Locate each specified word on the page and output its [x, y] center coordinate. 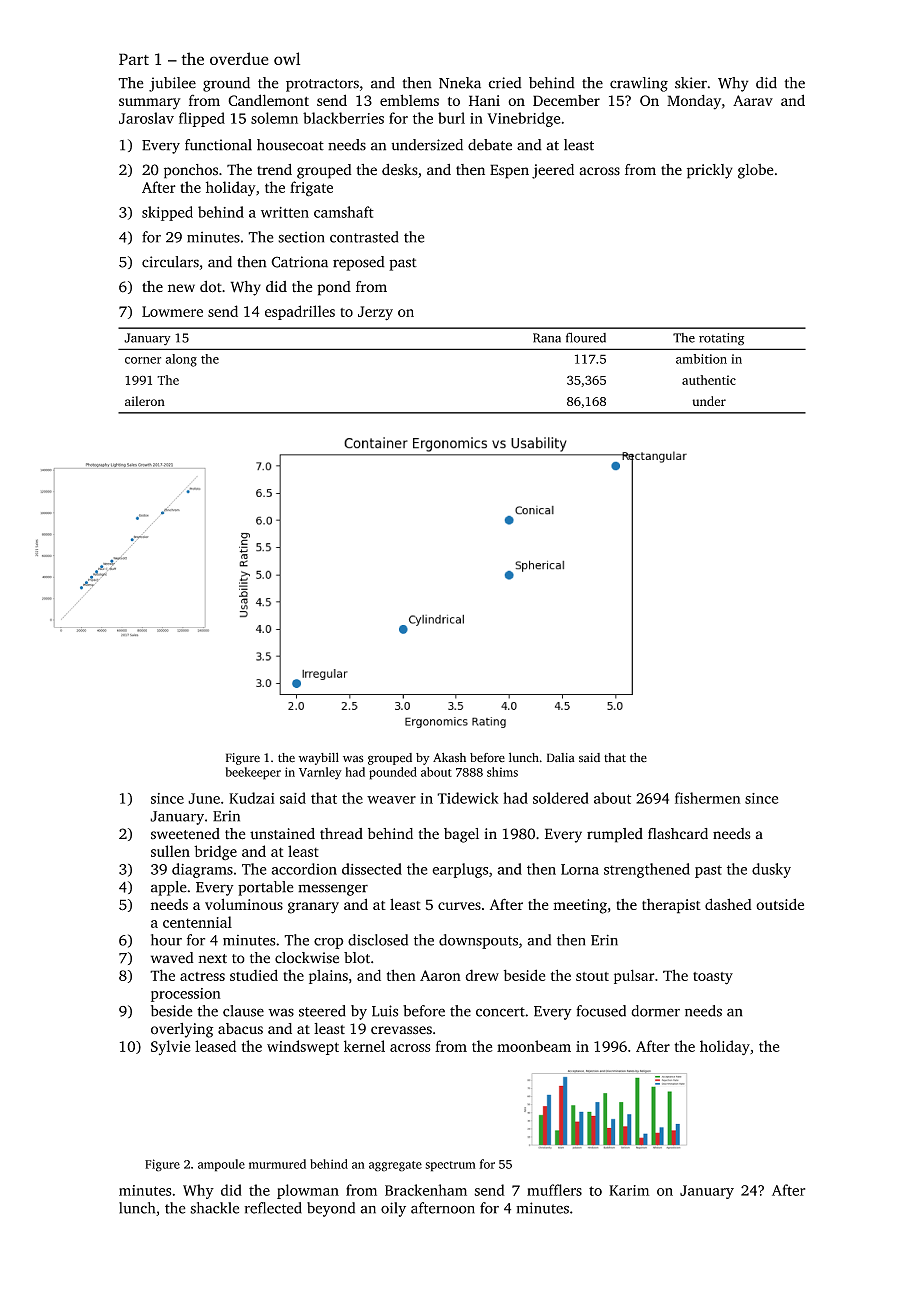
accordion [304, 869]
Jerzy [375, 313]
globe [756, 171]
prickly [710, 171]
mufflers [554, 1190]
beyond [331, 1209]
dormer [655, 1011]
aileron [145, 401]
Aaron [440, 975]
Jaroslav [146, 118]
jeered [553, 171]
